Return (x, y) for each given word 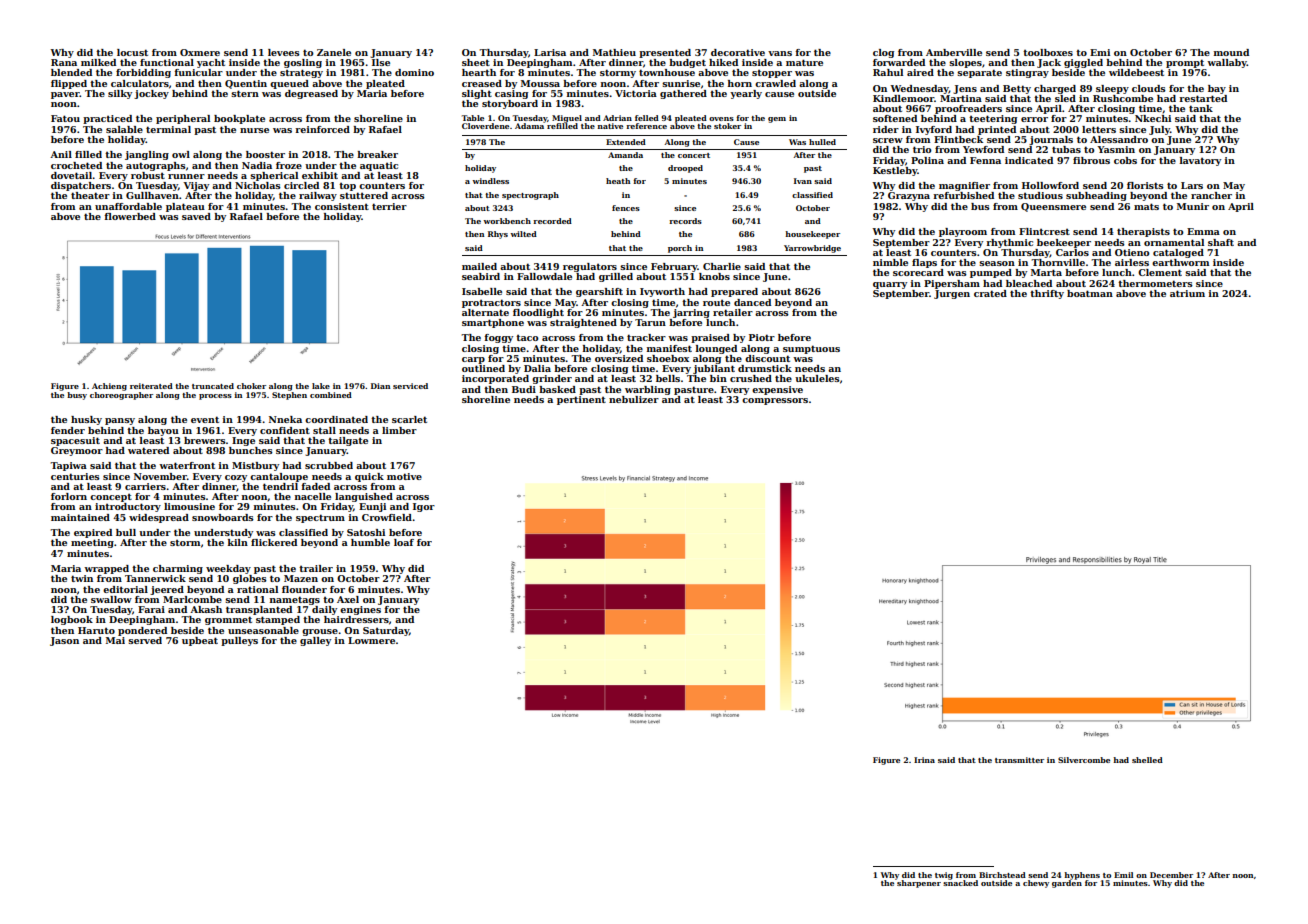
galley (315, 641)
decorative (738, 52)
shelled (1147, 760)
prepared (734, 292)
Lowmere (371, 640)
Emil (1123, 875)
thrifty (1047, 294)
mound (1231, 52)
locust (132, 52)
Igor (424, 507)
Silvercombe (1084, 760)
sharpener (919, 884)
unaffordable (128, 206)
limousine (189, 506)
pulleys (239, 641)
